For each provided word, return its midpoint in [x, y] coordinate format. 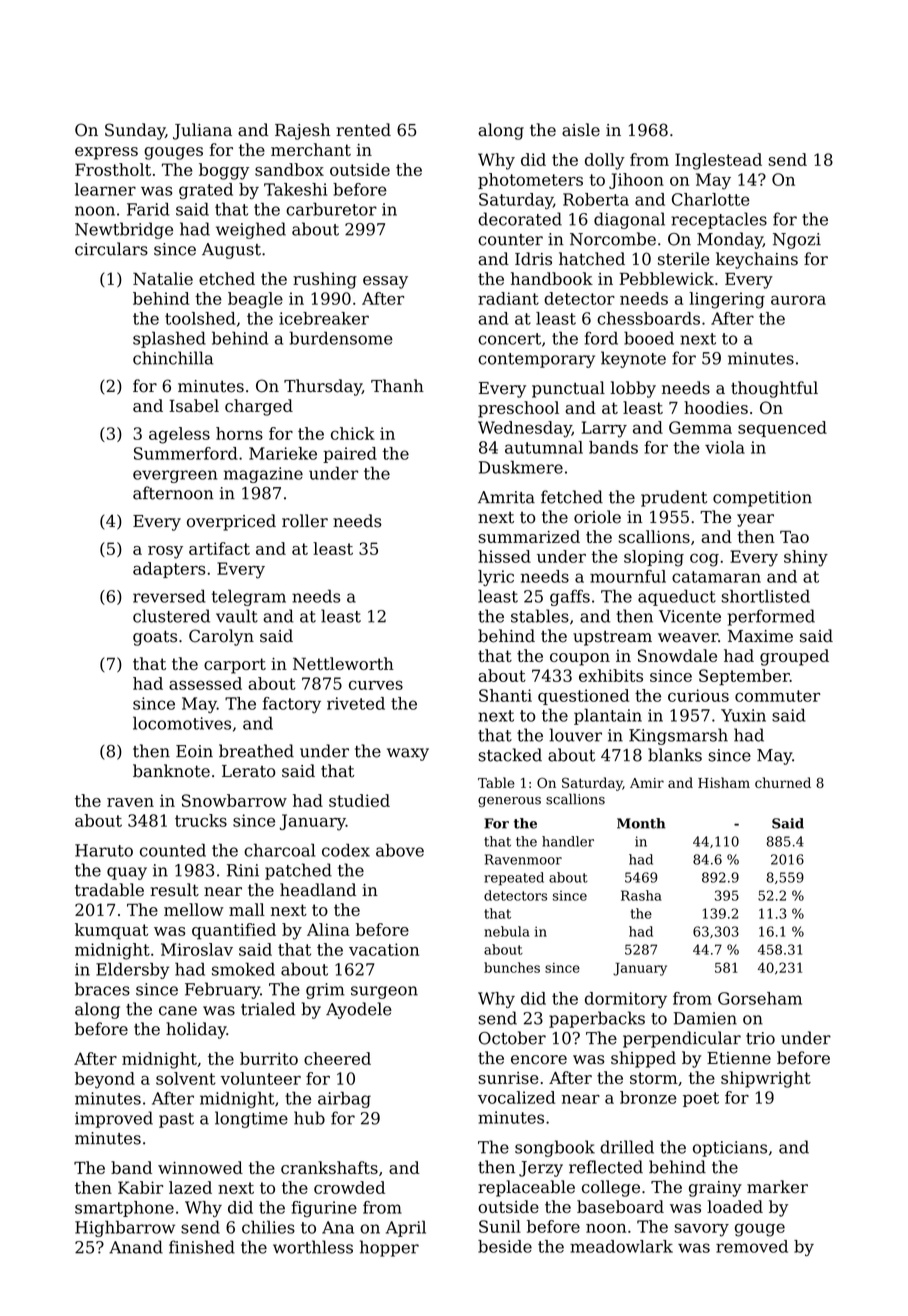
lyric [496, 578]
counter [510, 240]
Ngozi [797, 241]
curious [698, 695]
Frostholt [113, 169]
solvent [186, 1078]
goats [155, 638]
